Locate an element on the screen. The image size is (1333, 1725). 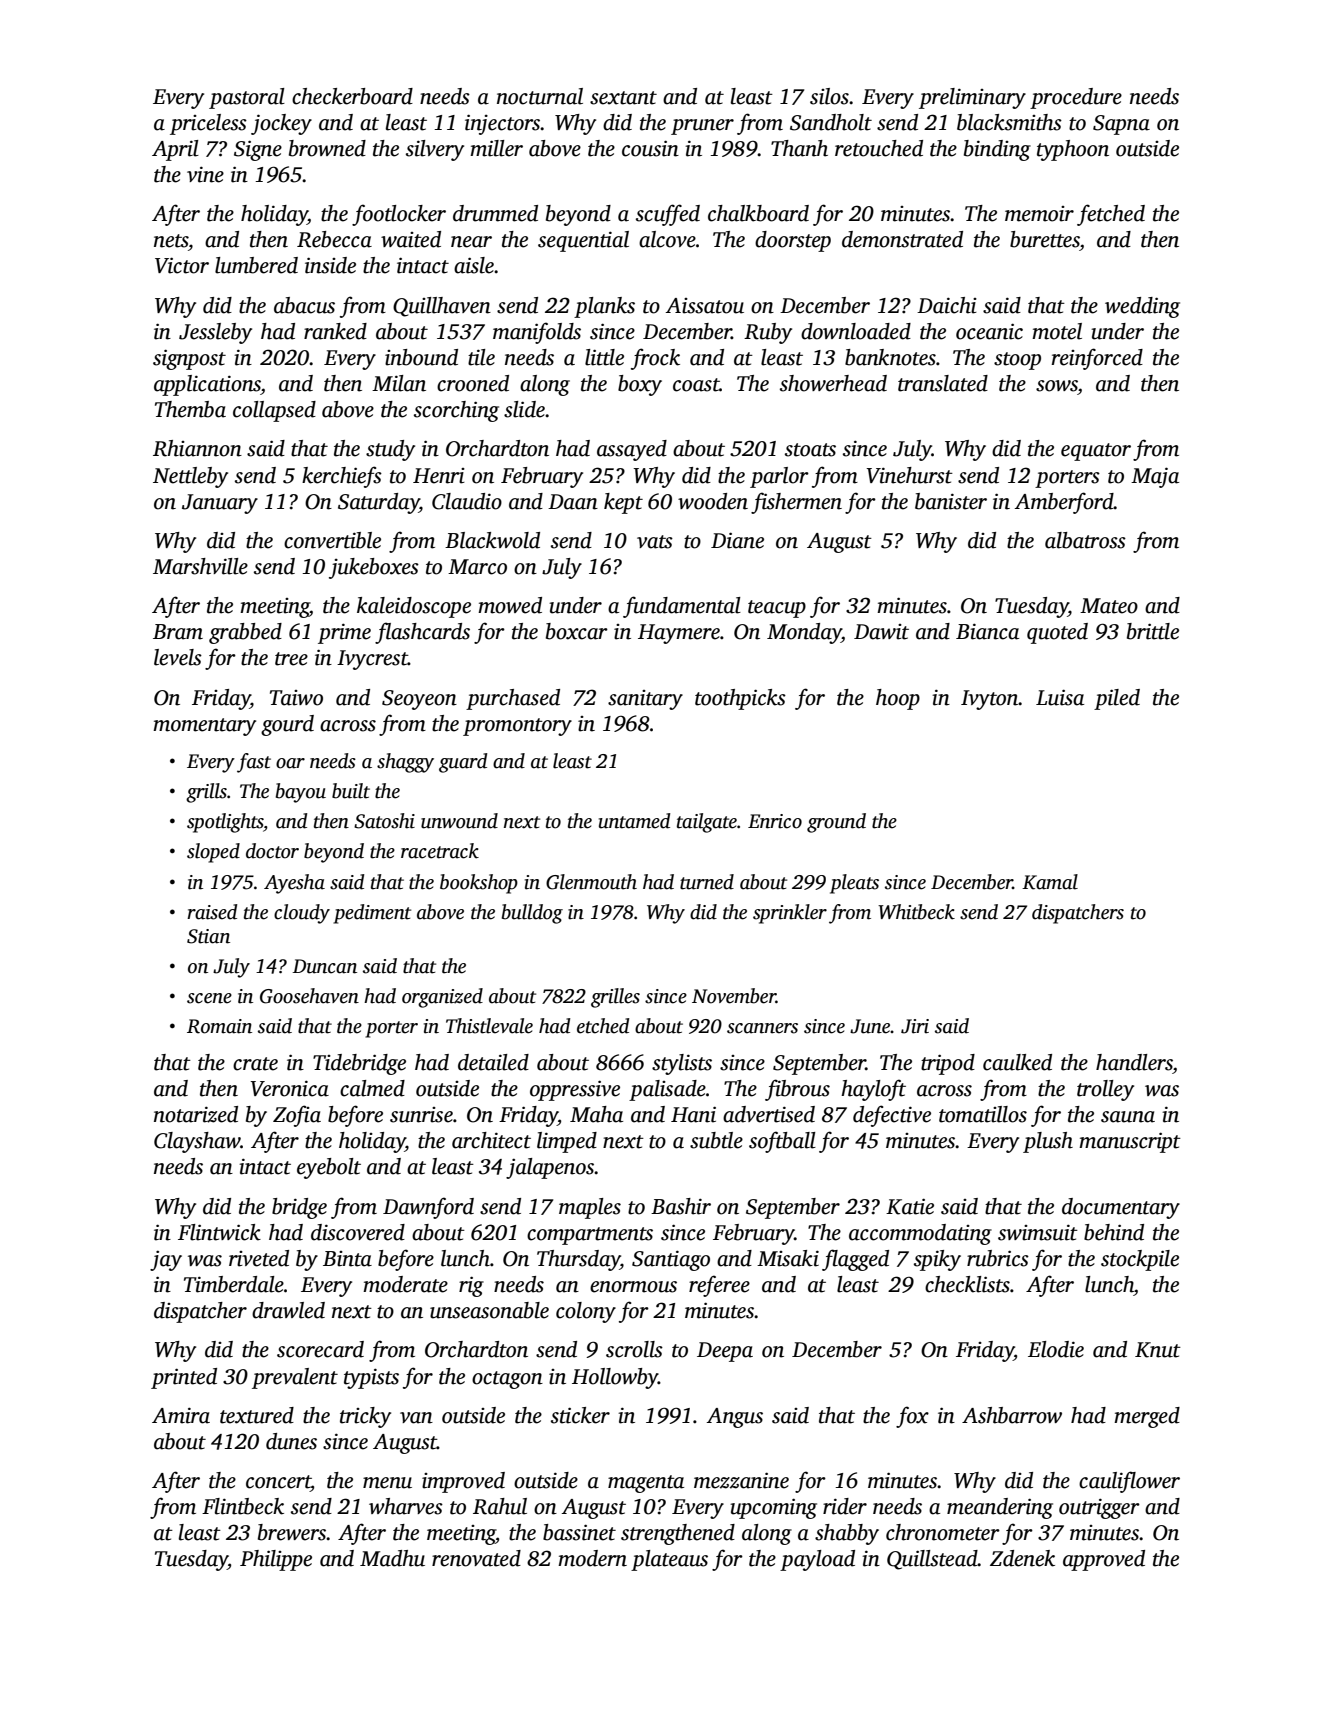
Amira is located at coordinates (181, 1415).
